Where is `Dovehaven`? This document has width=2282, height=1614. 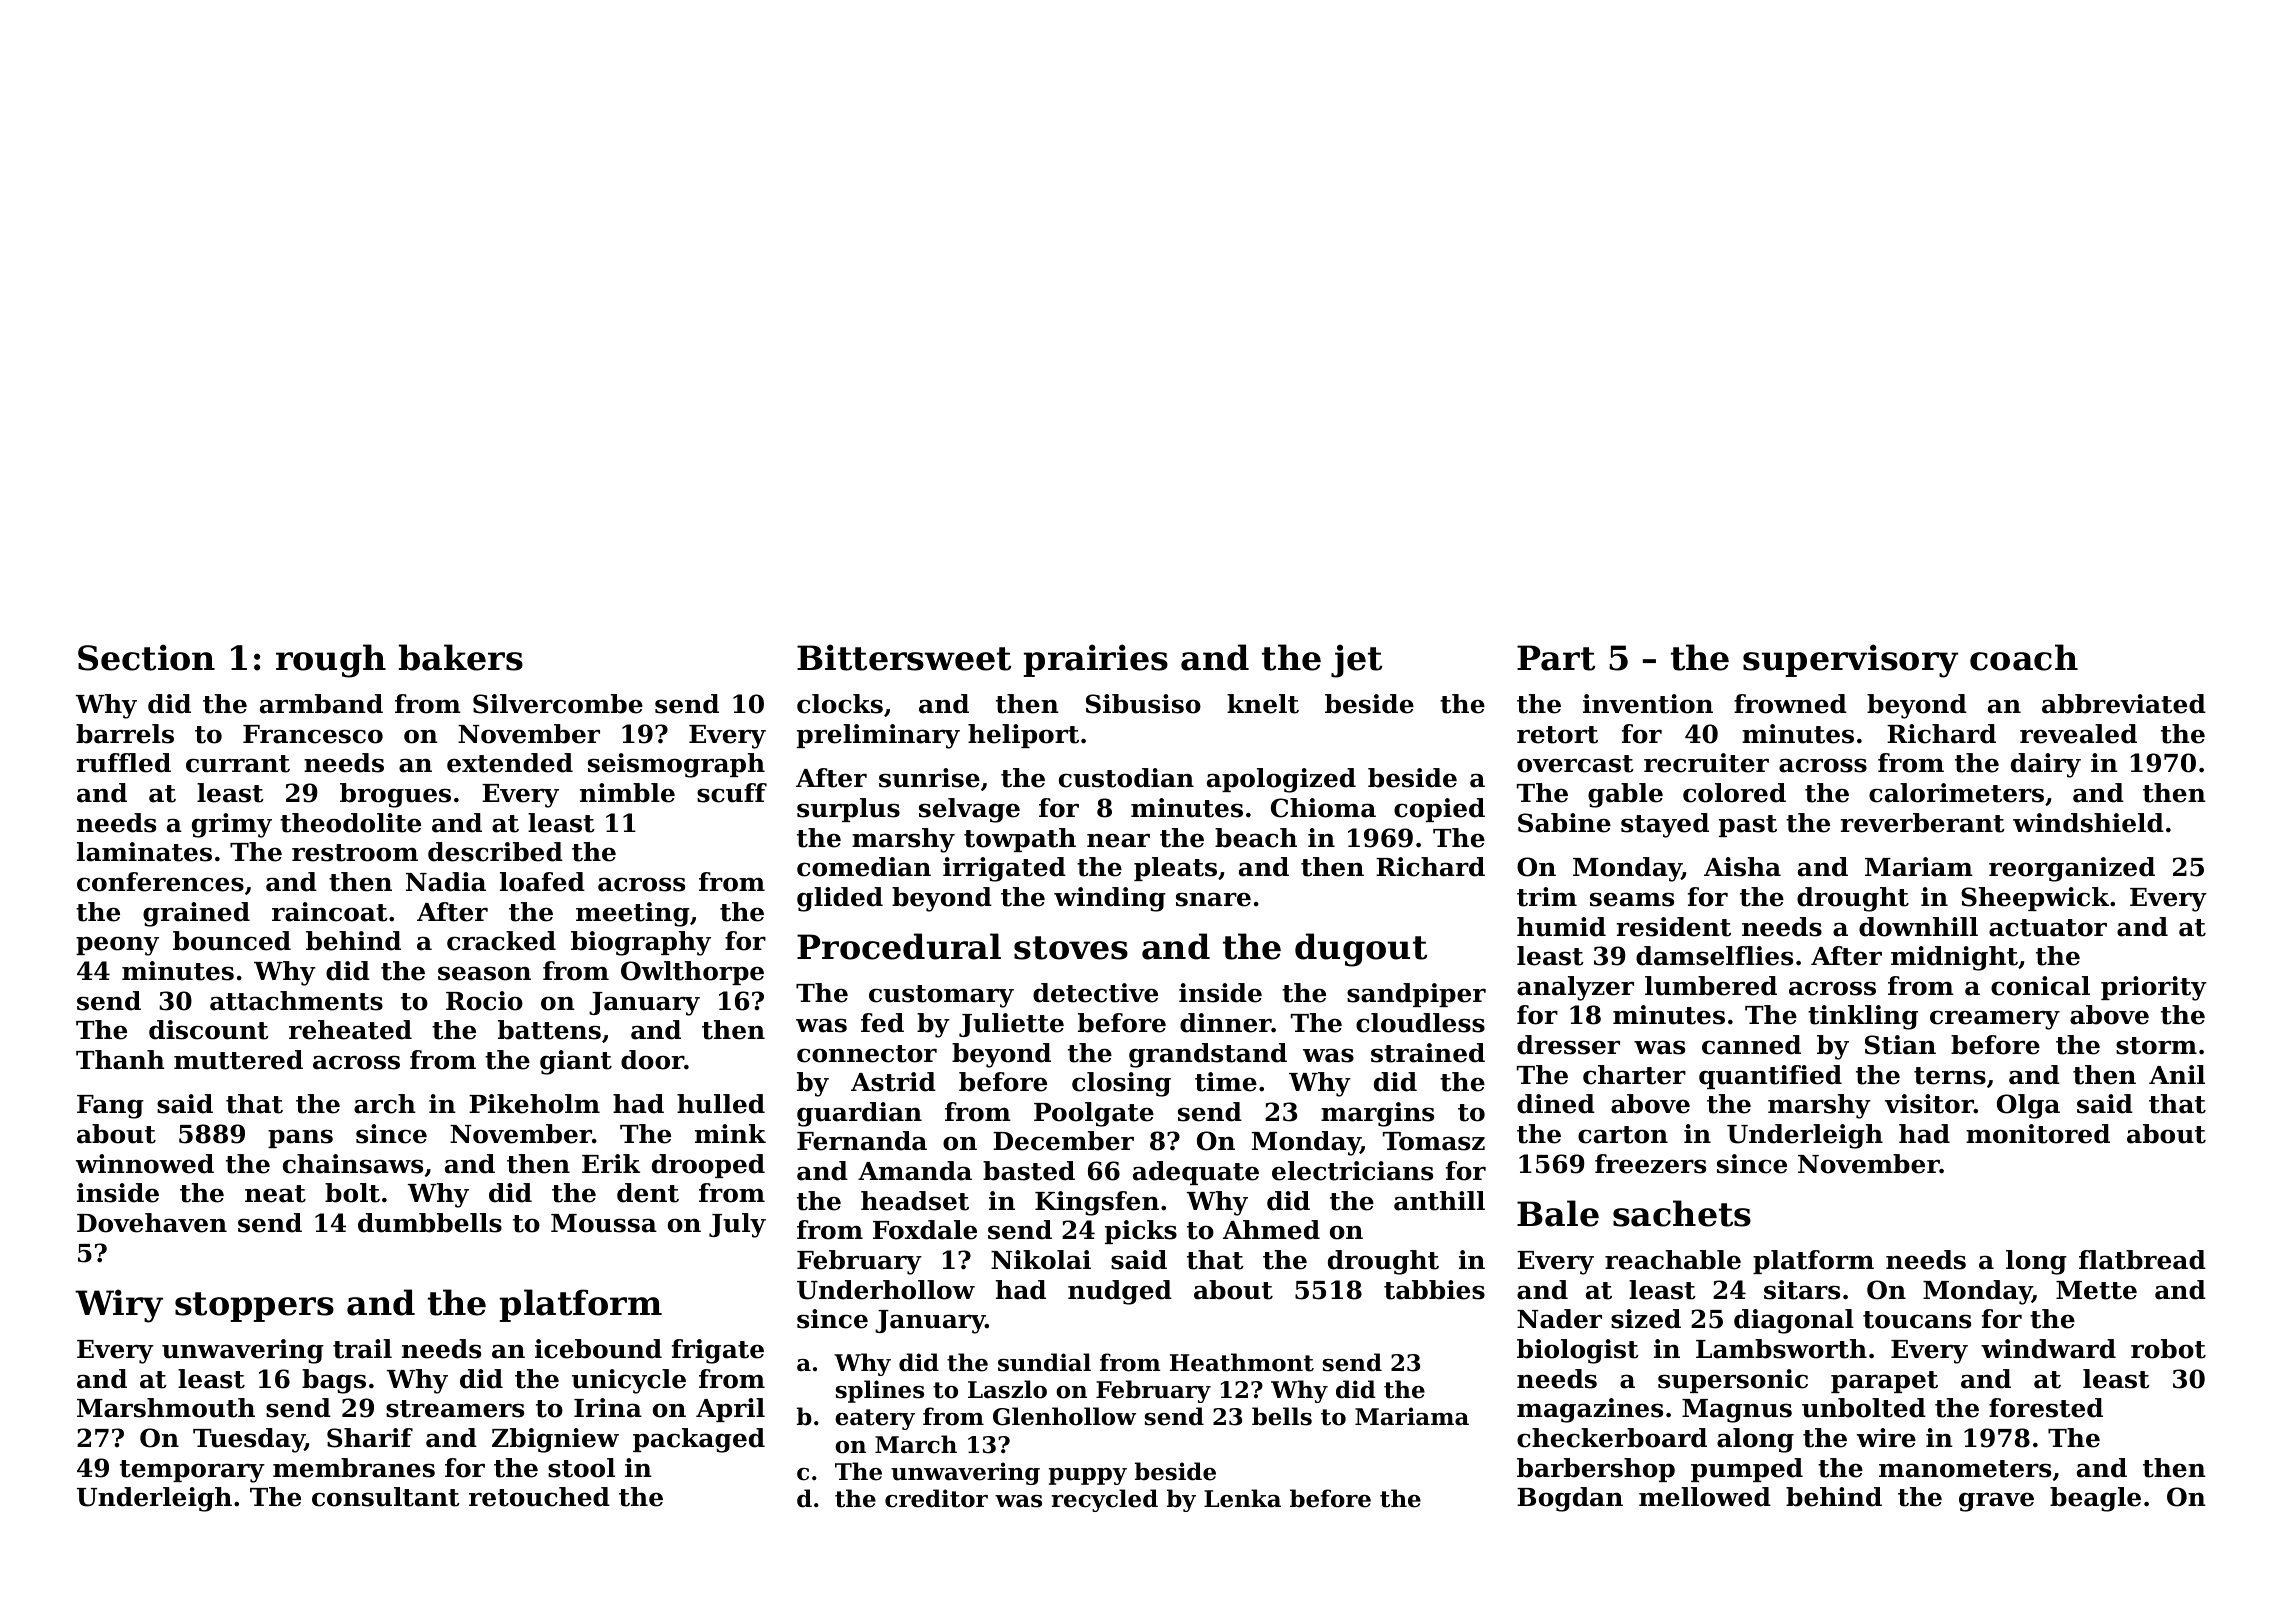 Dovehaven is located at coordinates (152, 1223).
